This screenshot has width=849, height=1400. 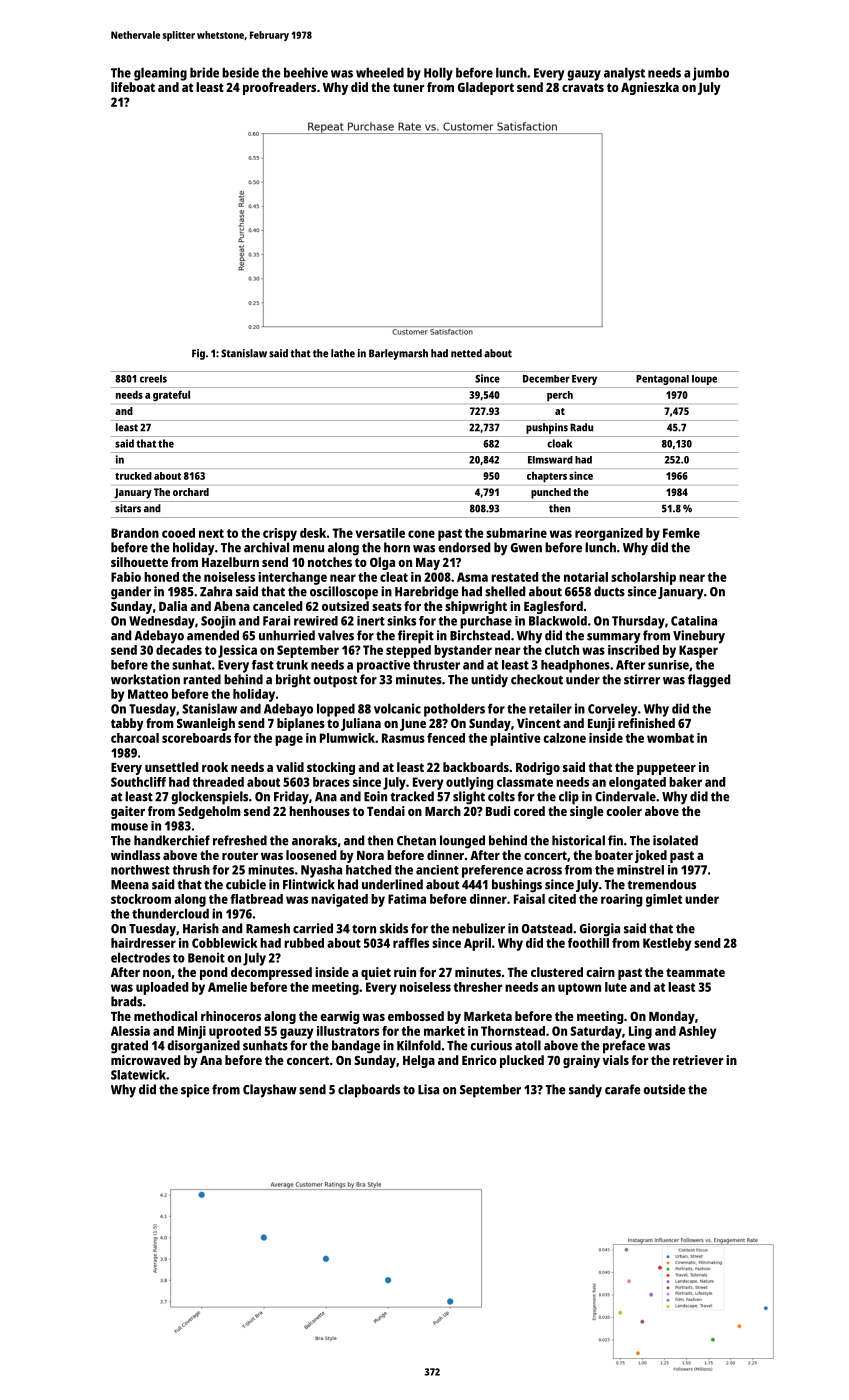 I want to click on Gladeport, so click(x=486, y=88).
